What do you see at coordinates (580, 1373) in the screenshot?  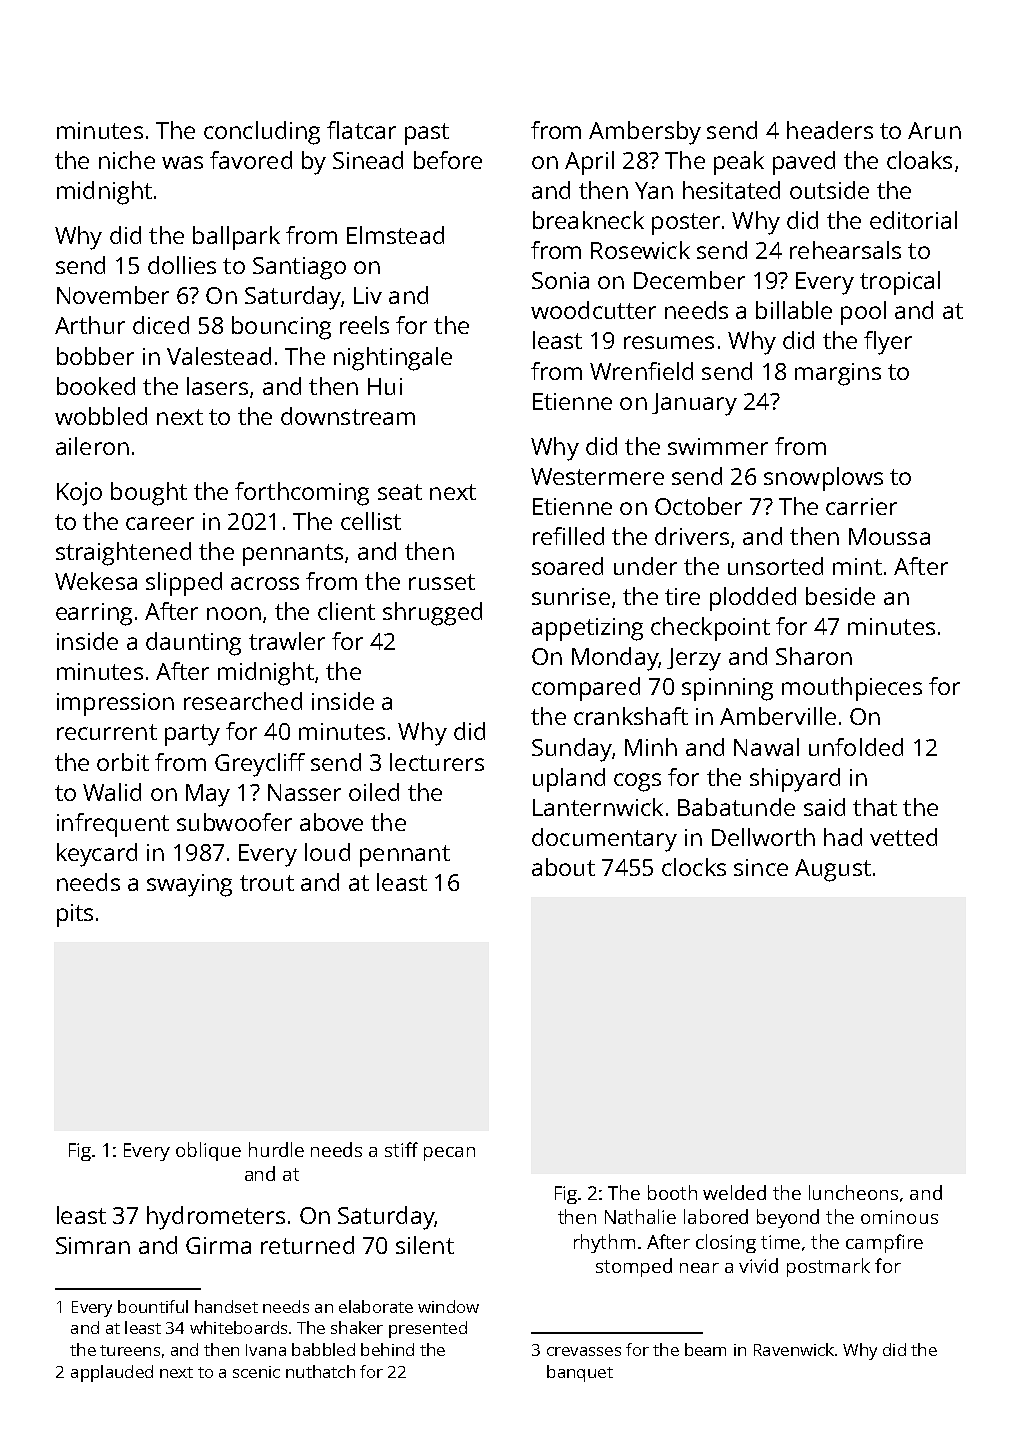 I see `banquet` at bounding box center [580, 1373].
